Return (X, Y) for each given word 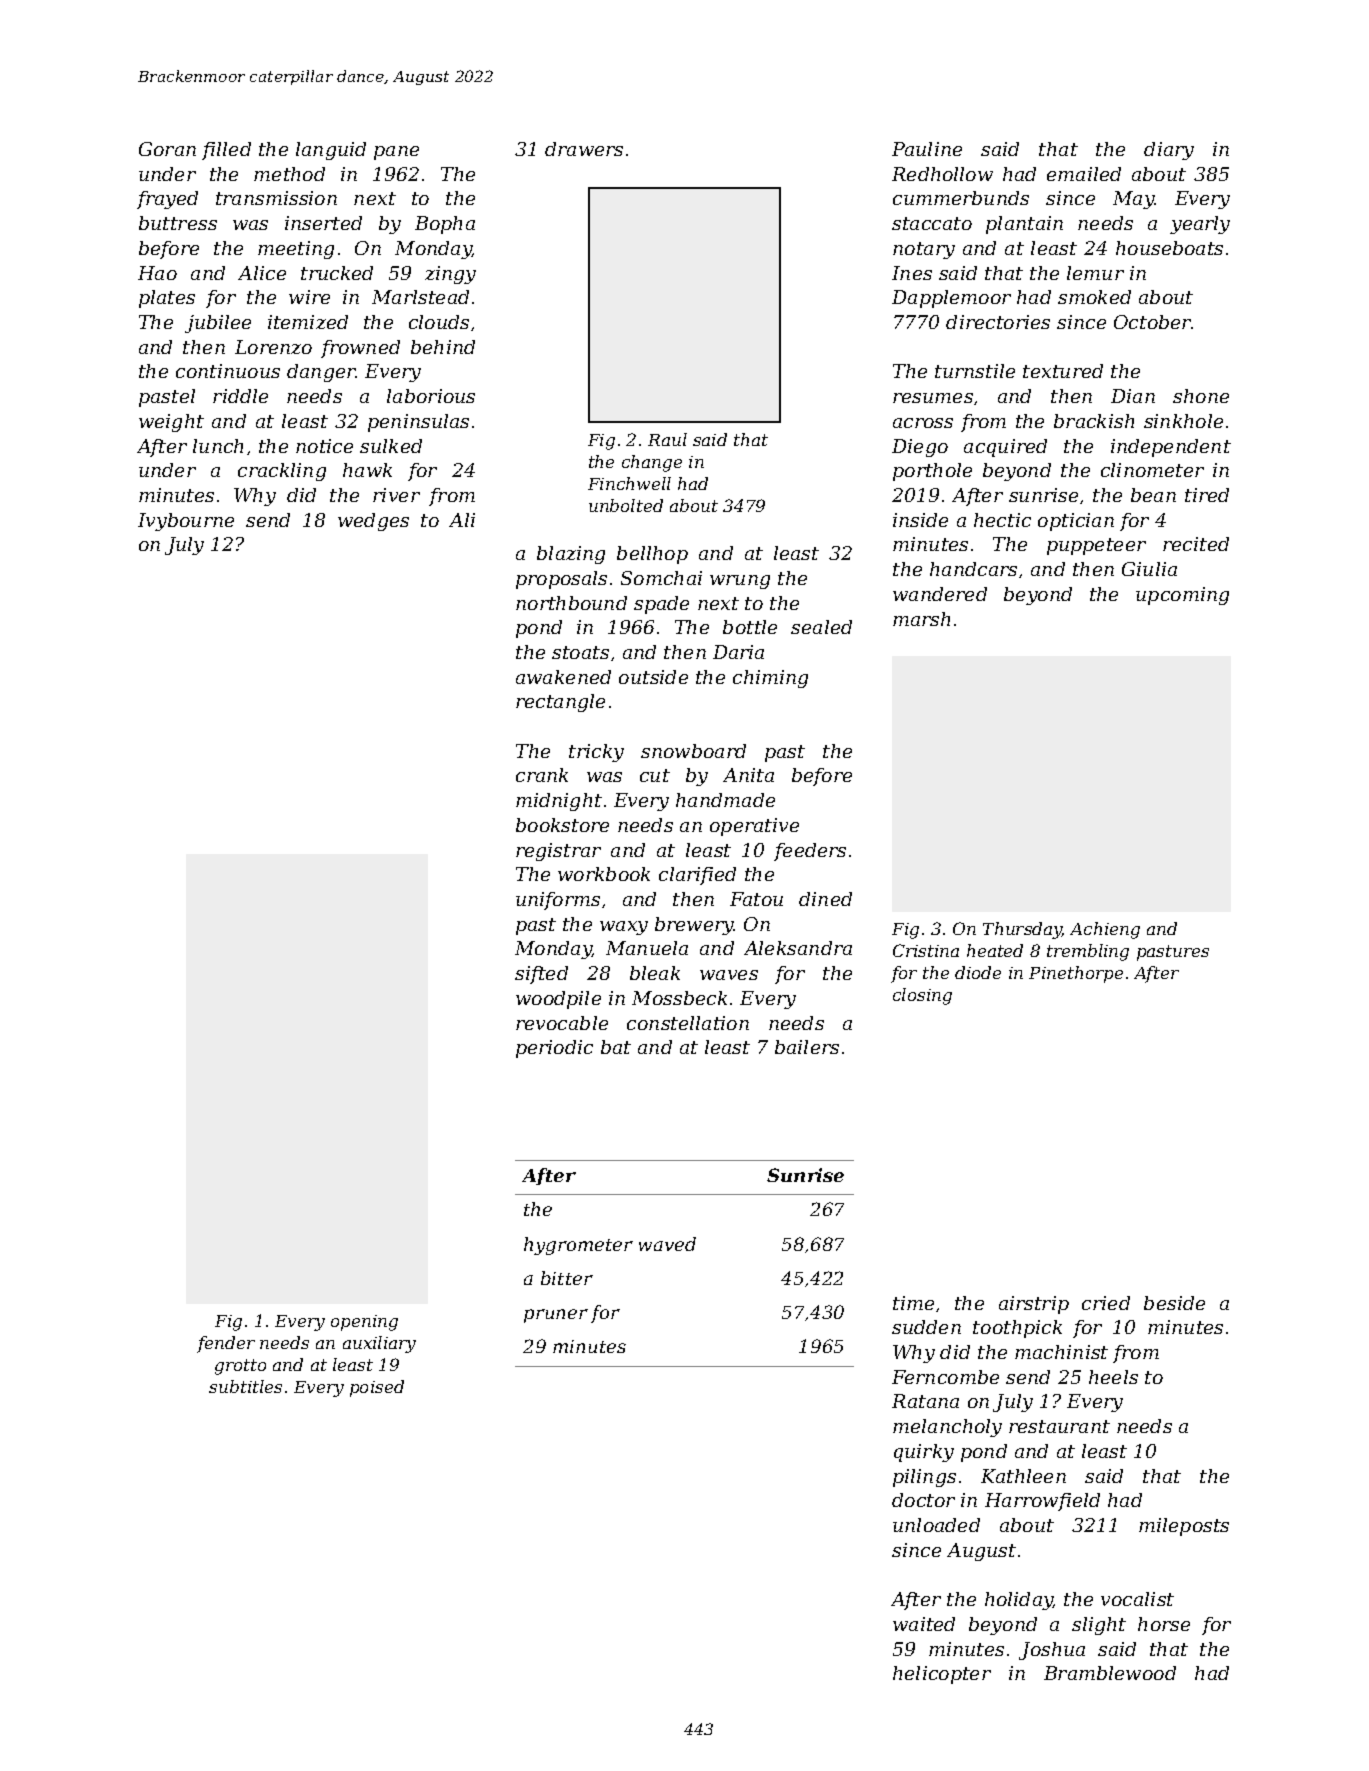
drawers (584, 149)
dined (825, 899)
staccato (932, 223)
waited (924, 1624)
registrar (558, 852)
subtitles (245, 1386)
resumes (933, 398)
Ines (912, 273)
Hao (157, 273)
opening (364, 1323)
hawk (367, 470)
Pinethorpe (1076, 974)
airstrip (1034, 1305)
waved (667, 1244)
